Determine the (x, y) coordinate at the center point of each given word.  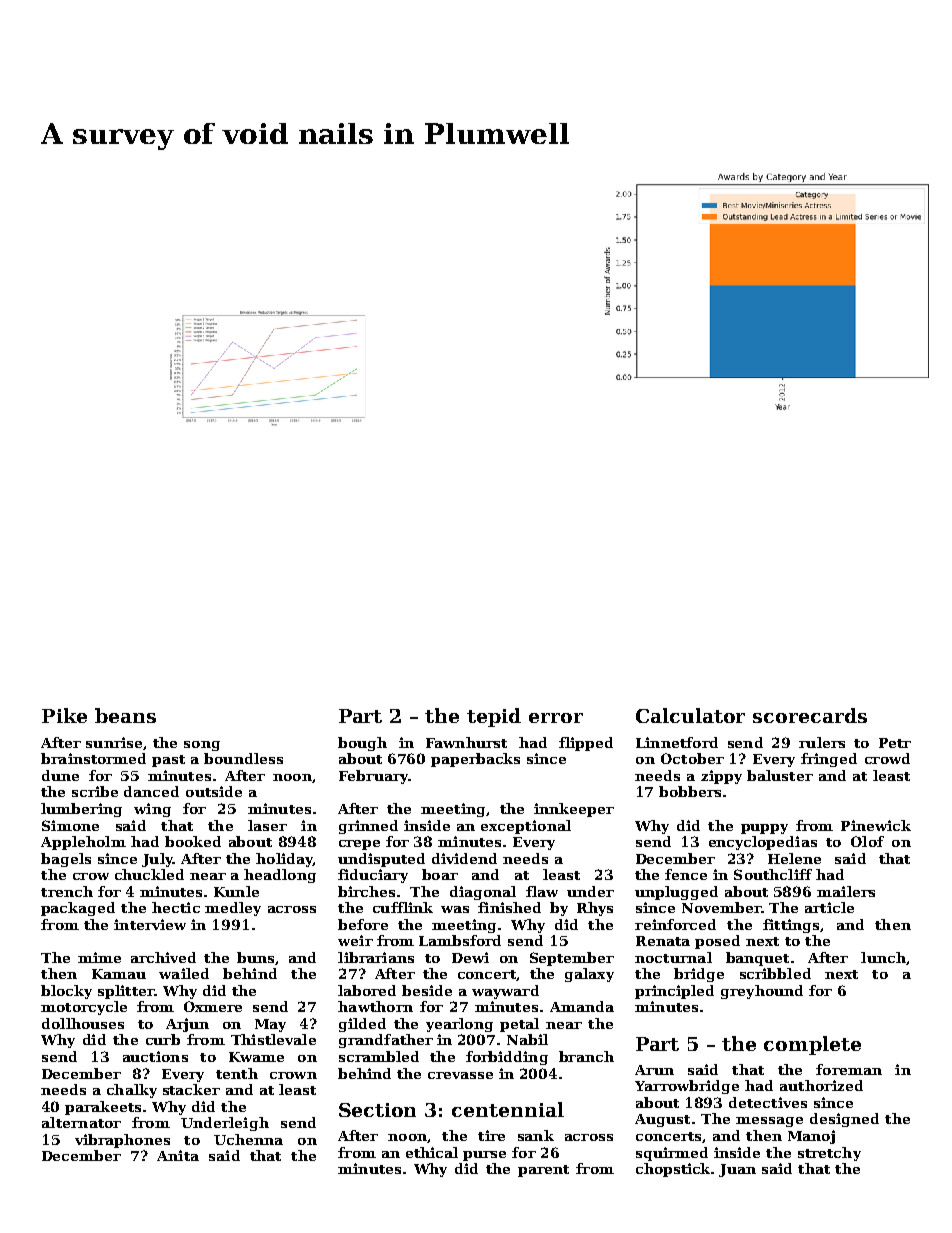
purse (484, 1156)
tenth (237, 1073)
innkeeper (574, 810)
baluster (780, 775)
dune (60, 775)
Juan (737, 1170)
